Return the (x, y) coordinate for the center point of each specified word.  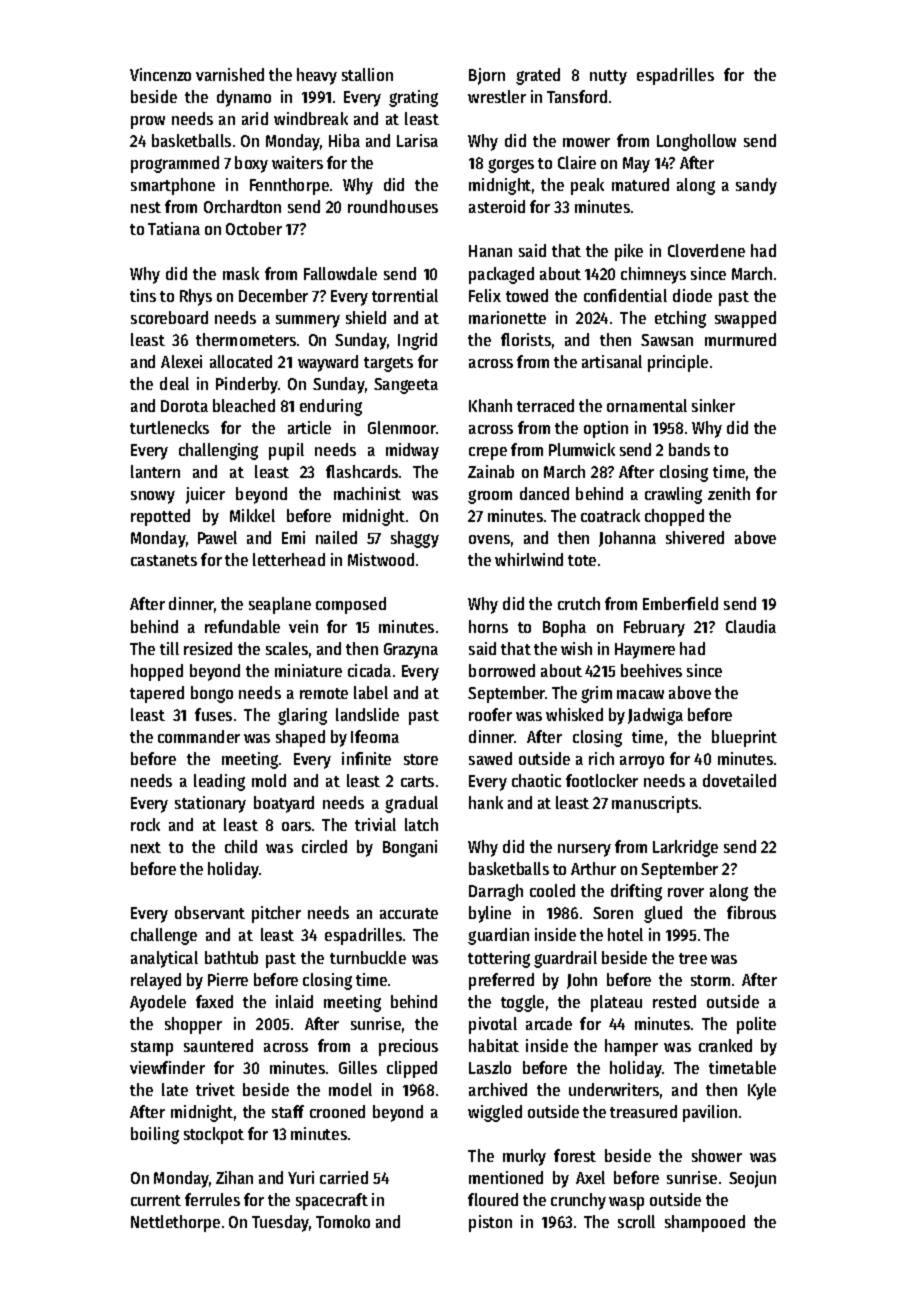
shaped (300, 738)
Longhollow (696, 142)
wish (576, 648)
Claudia (751, 626)
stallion (367, 74)
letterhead (289, 559)
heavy (317, 76)
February (654, 628)
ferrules (212, 1199)
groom (490, 497)
